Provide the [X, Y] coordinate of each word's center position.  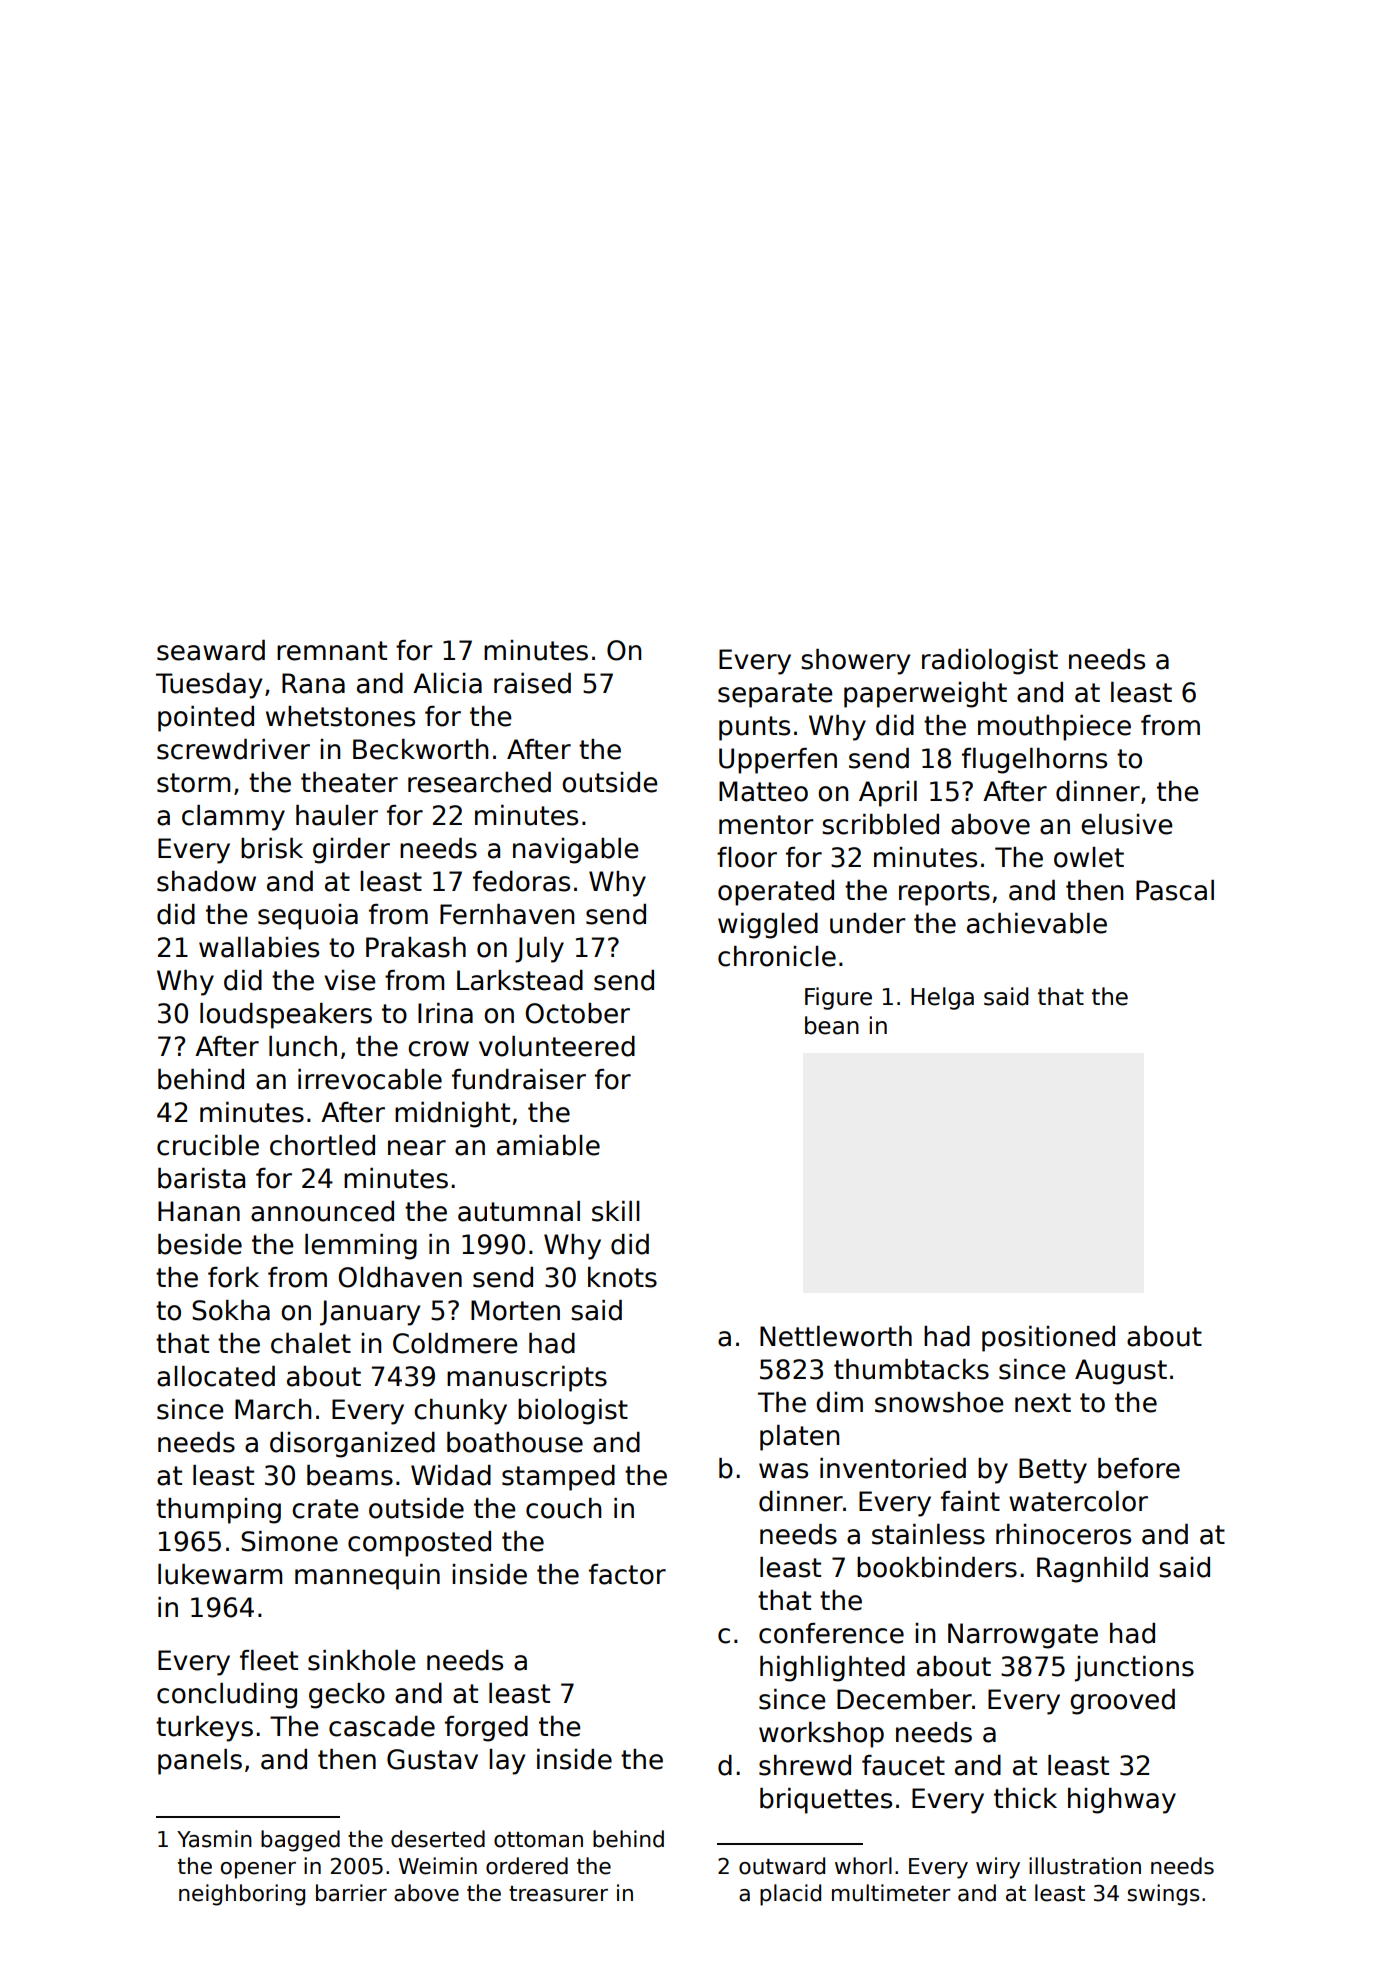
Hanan [199, 1211]
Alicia [447, 683]
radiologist [990, 662]
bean [832, 1025]
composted [419, 1544]
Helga [942, 998]
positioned [1048, 1339]
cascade [382, 1726]
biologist [573, 1412]
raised [532, 683]
